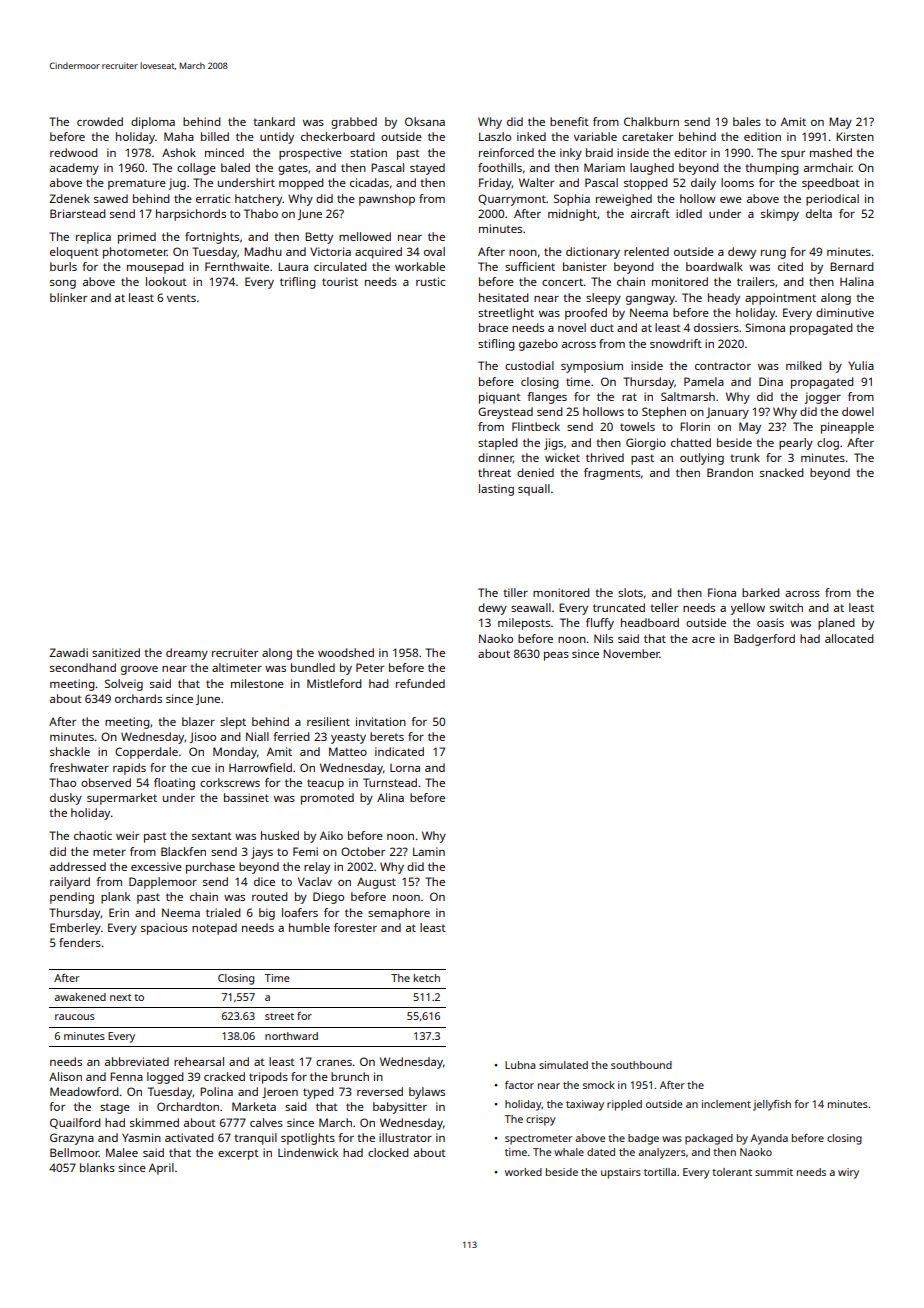  Describe the element at coordinates (100, 121) in the document. I see `crowded` at that location.
